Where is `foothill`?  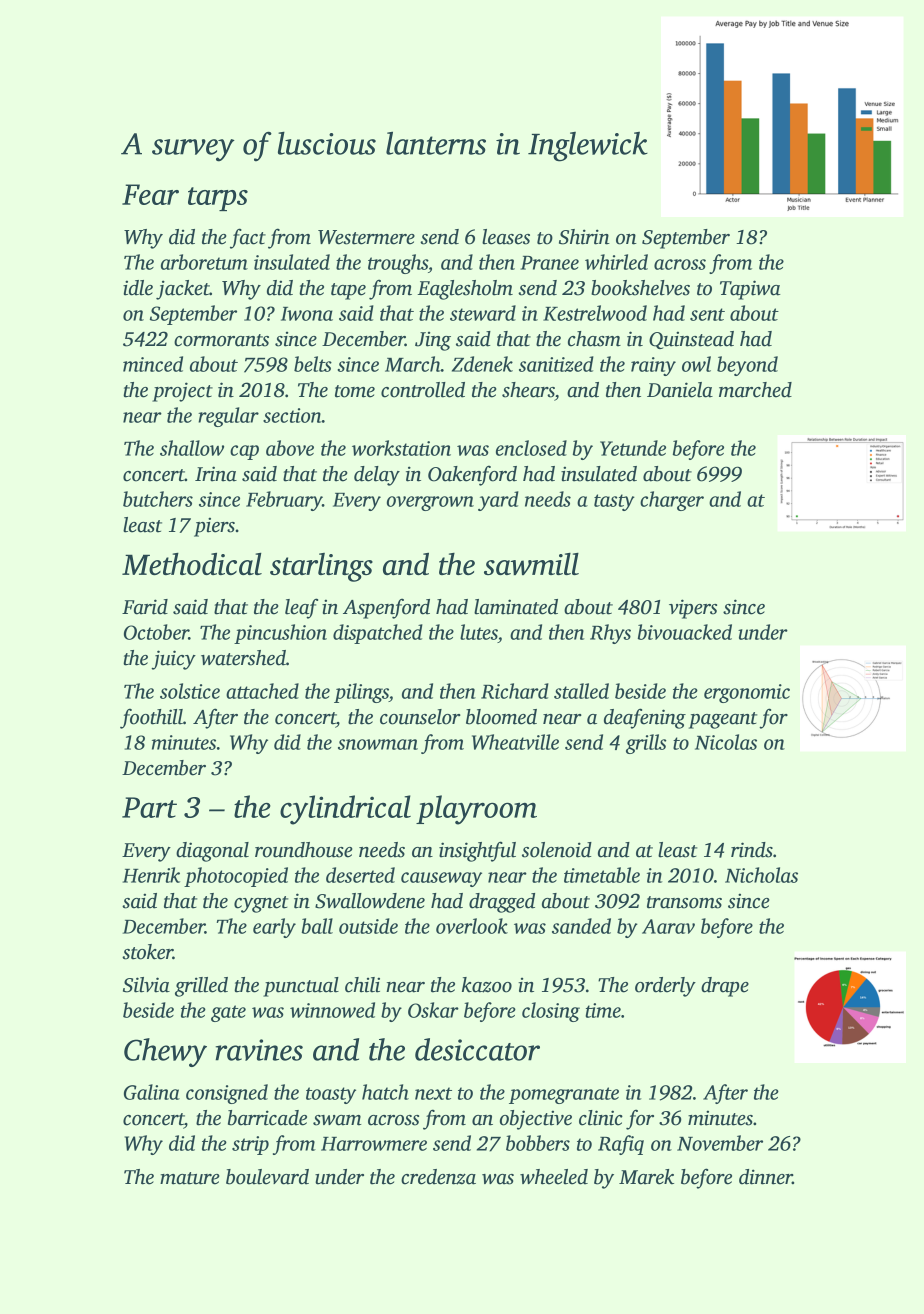 foothill is located at coordinates (151, 718).
